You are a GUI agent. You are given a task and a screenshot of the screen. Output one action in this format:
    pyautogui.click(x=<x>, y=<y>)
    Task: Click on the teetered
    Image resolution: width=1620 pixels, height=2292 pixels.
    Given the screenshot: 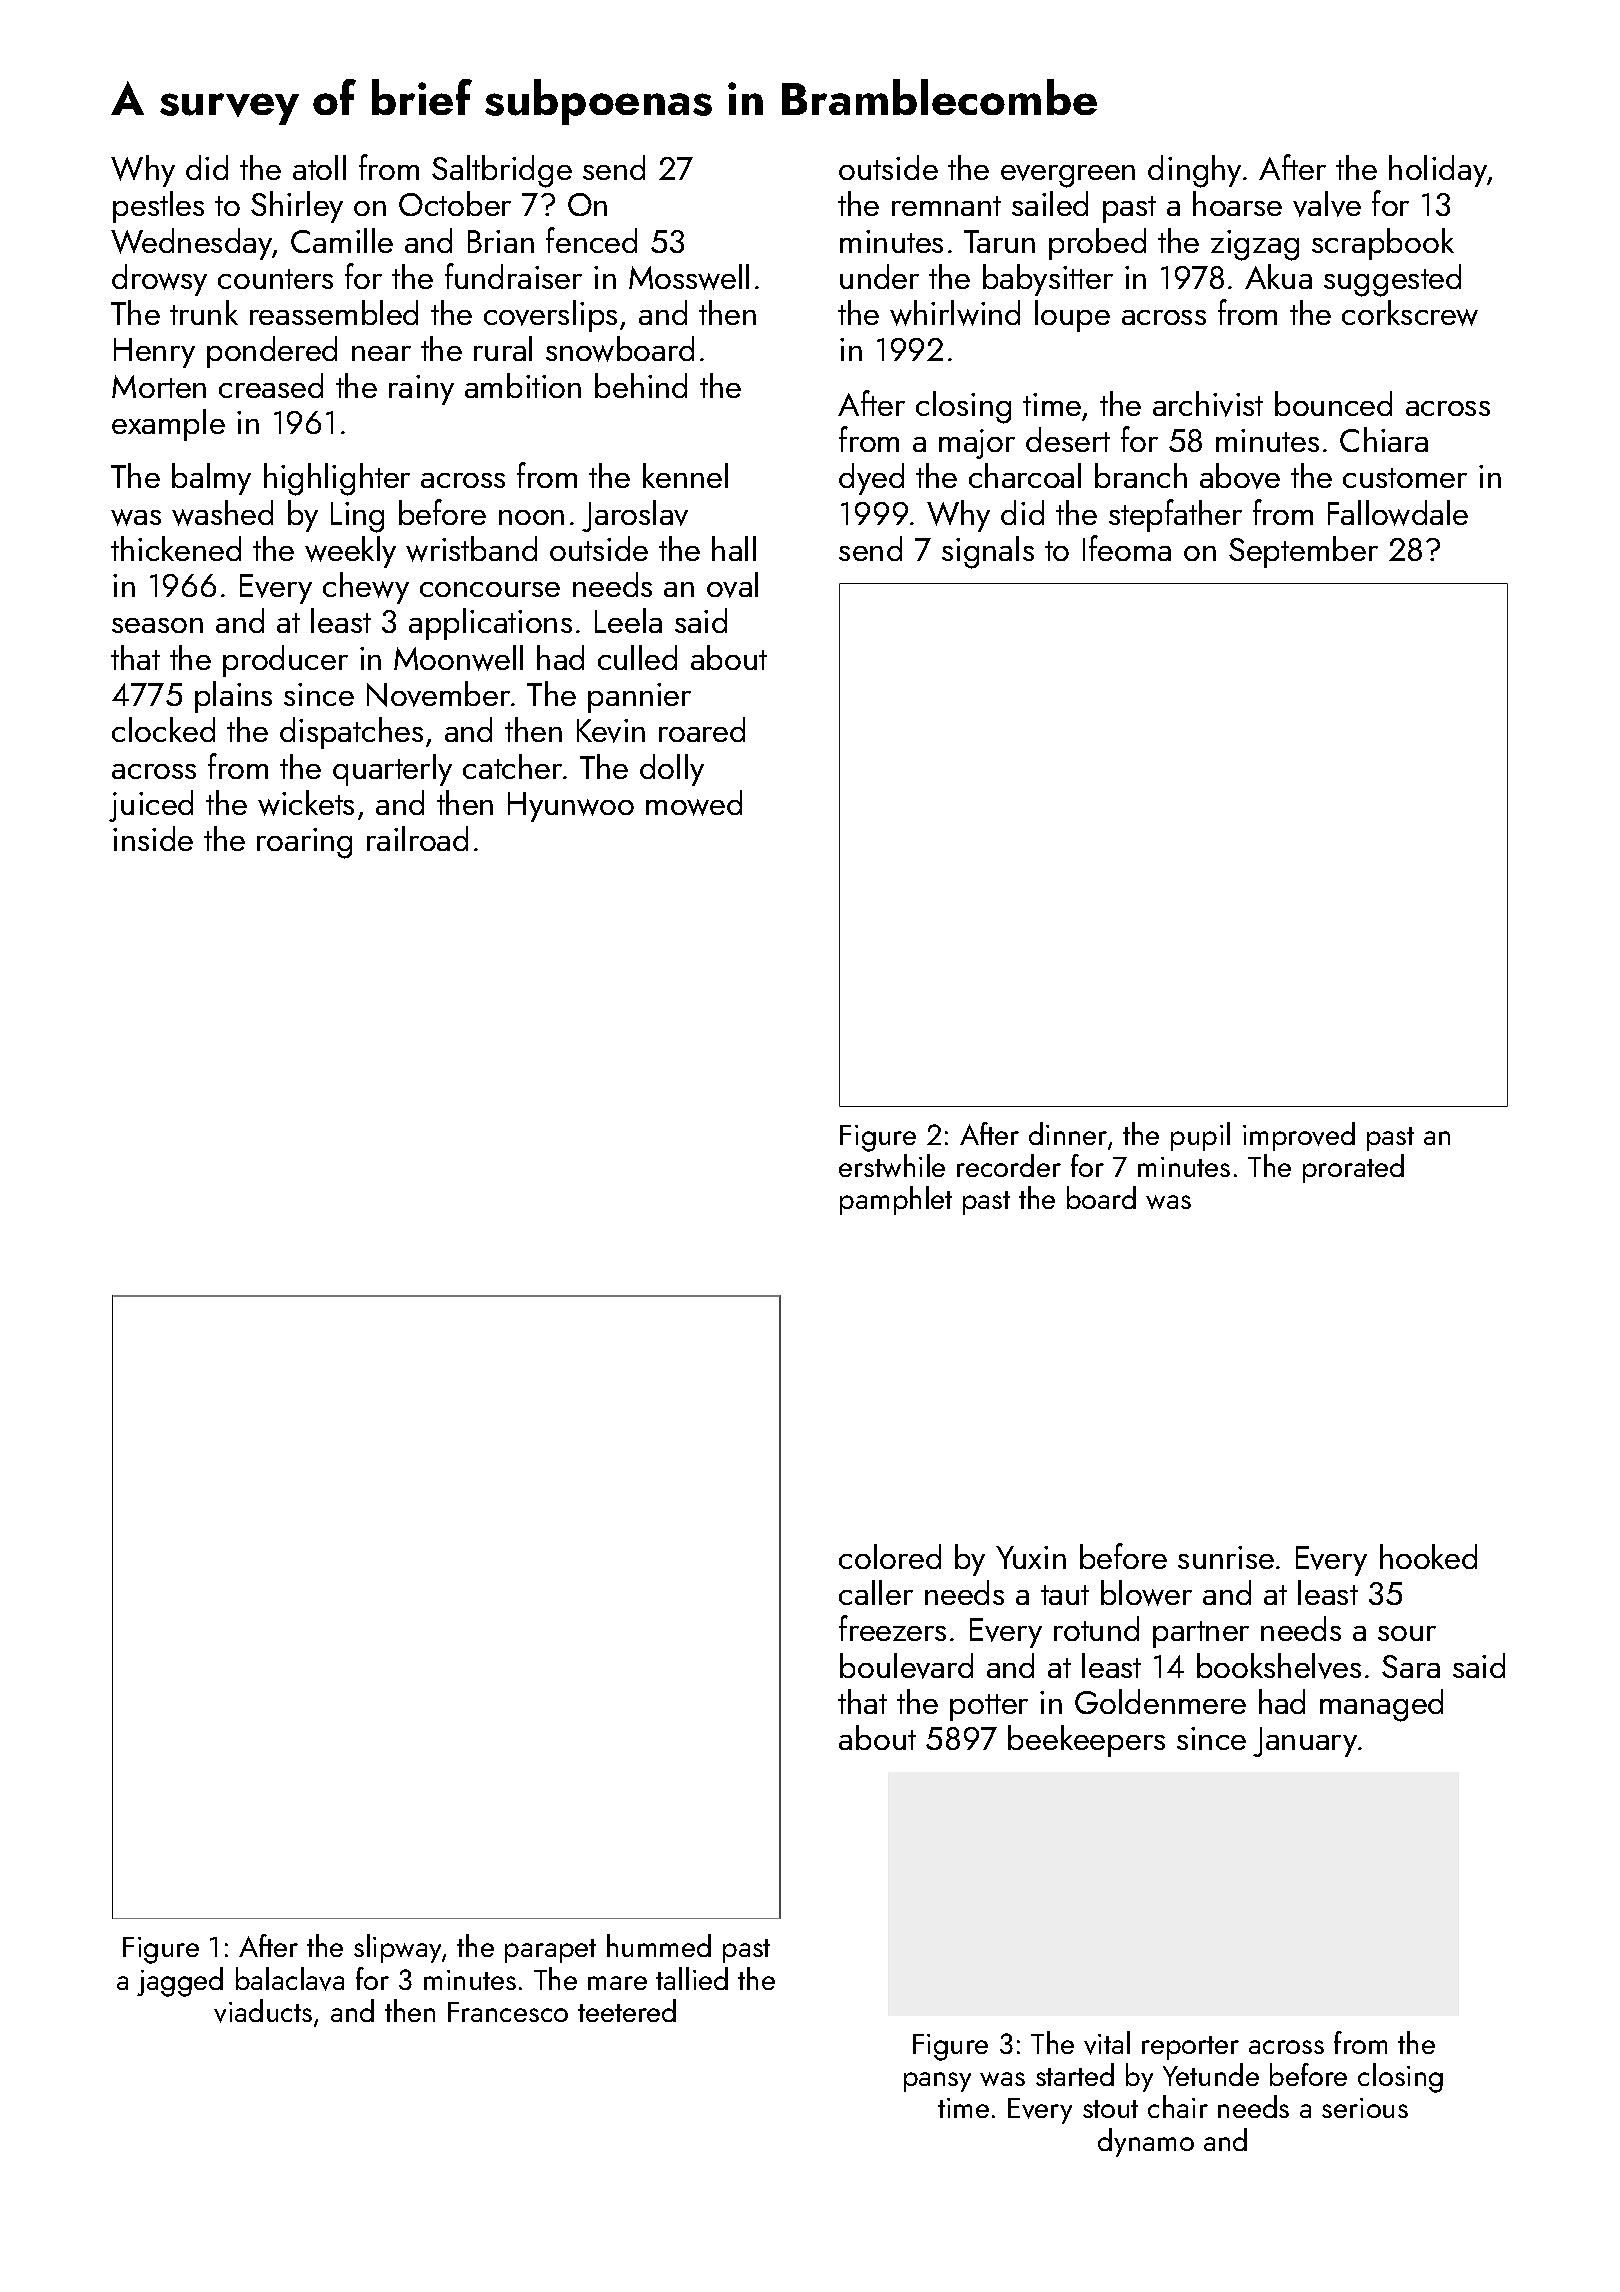 What is the action you would take?
    pyautogui.click(x=627, y=2010)
